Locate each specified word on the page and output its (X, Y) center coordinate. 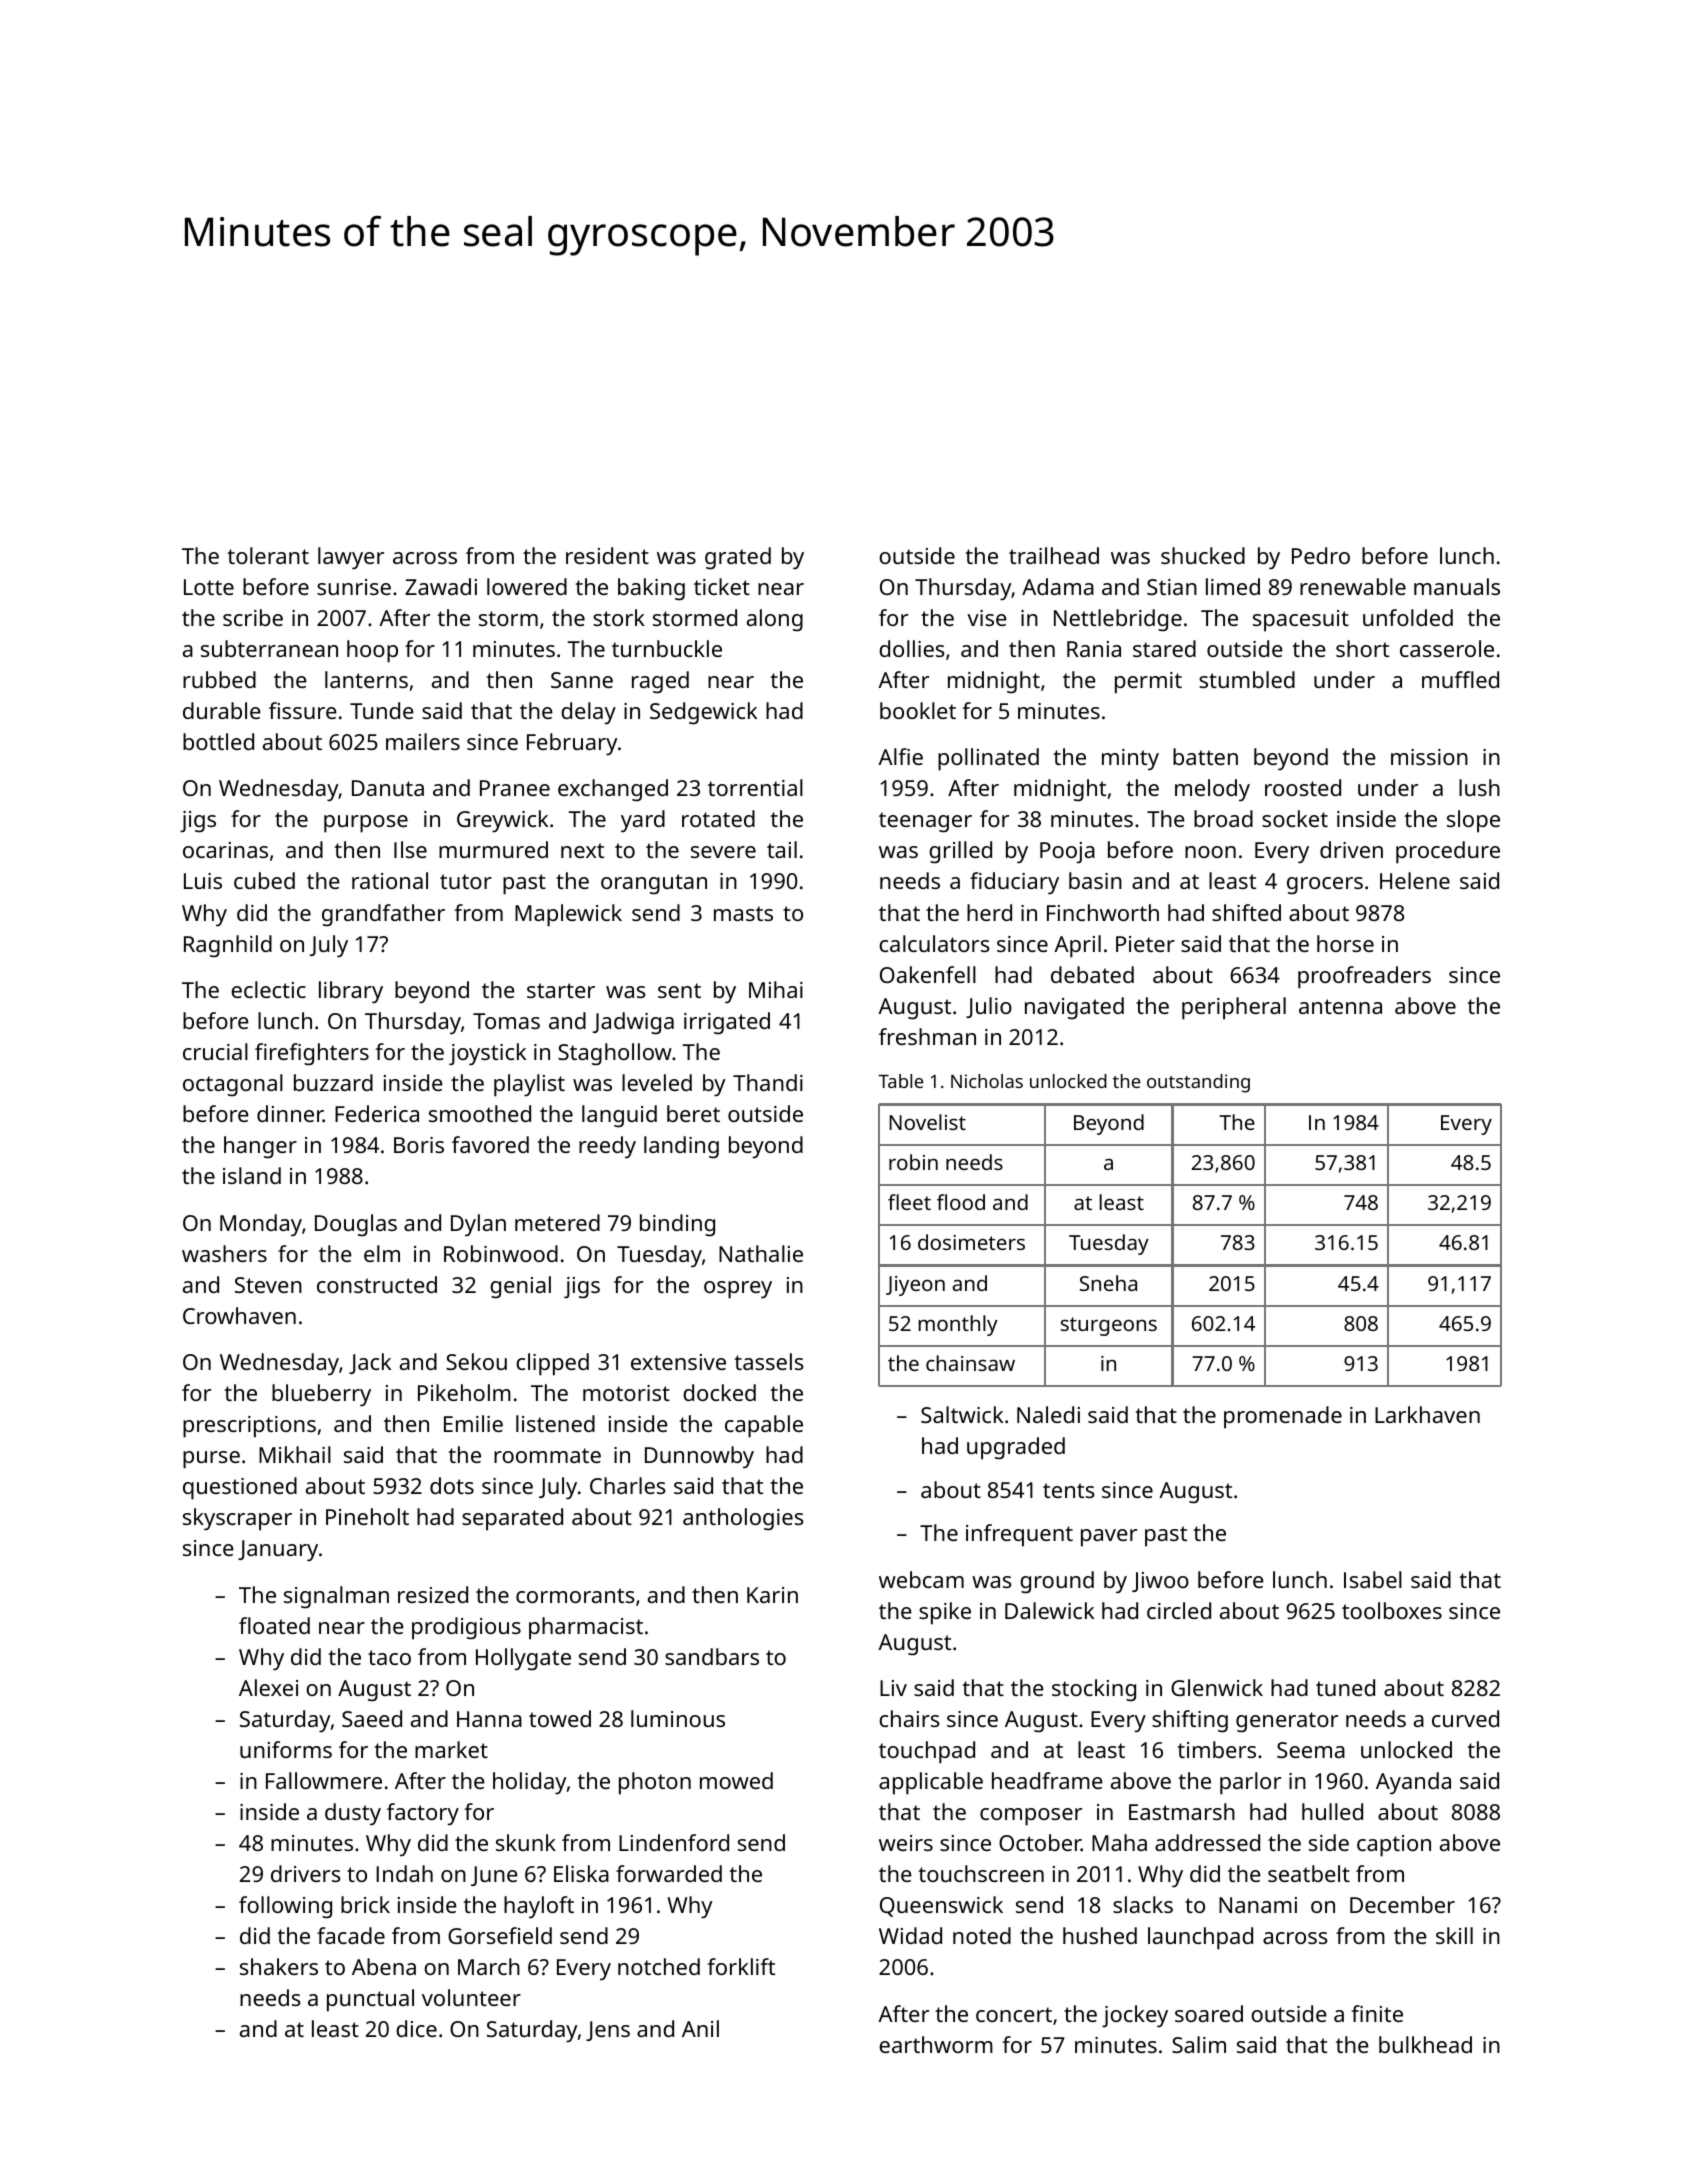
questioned (240, 1488)
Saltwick (962, 1414)
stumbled (1247, 679)
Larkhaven (1427, 1414)
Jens (608, 2031)
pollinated (988, 759)
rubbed (219, 679)
